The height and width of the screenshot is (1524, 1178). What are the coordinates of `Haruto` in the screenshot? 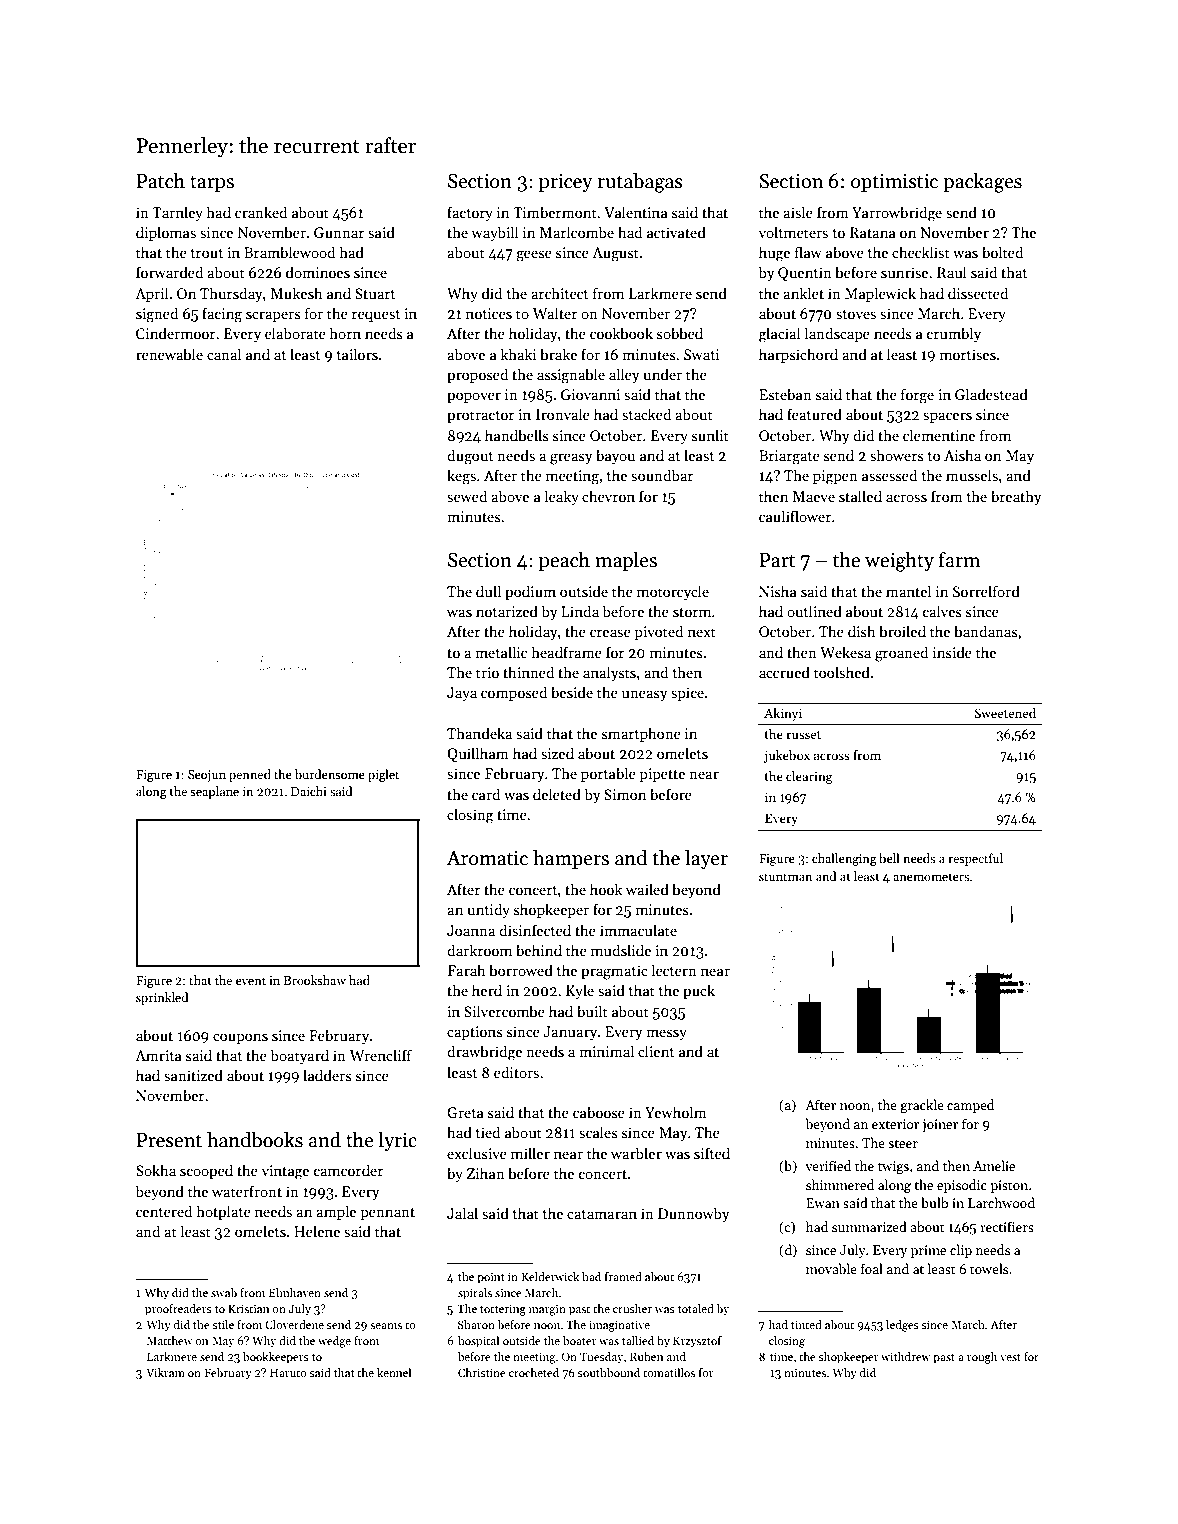 It's located at (288, 1372).
